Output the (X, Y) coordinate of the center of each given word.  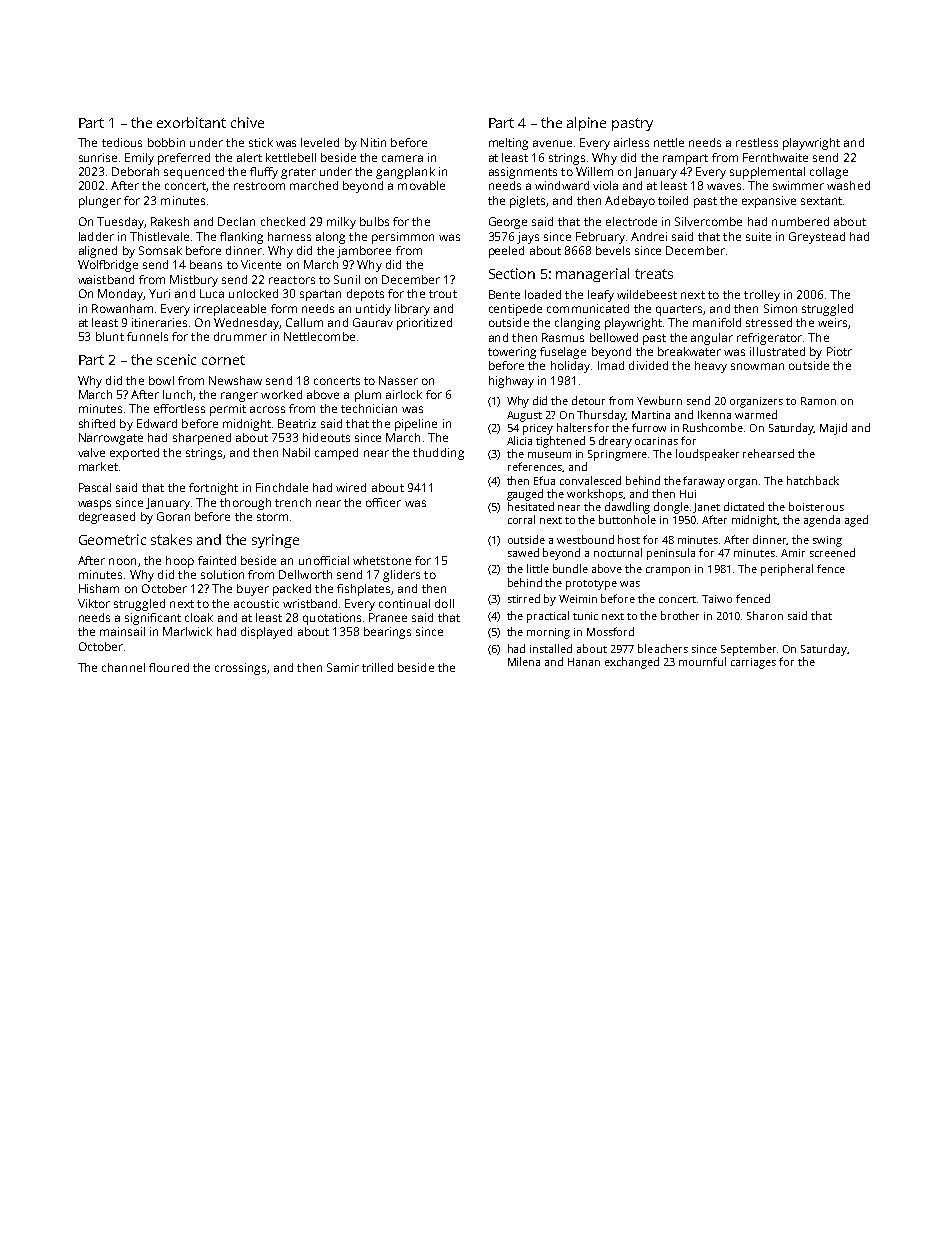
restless (757, 142)
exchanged (632, 663)
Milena (524, 661)
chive (247, 122)
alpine (586, 124)
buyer (253, 590)
